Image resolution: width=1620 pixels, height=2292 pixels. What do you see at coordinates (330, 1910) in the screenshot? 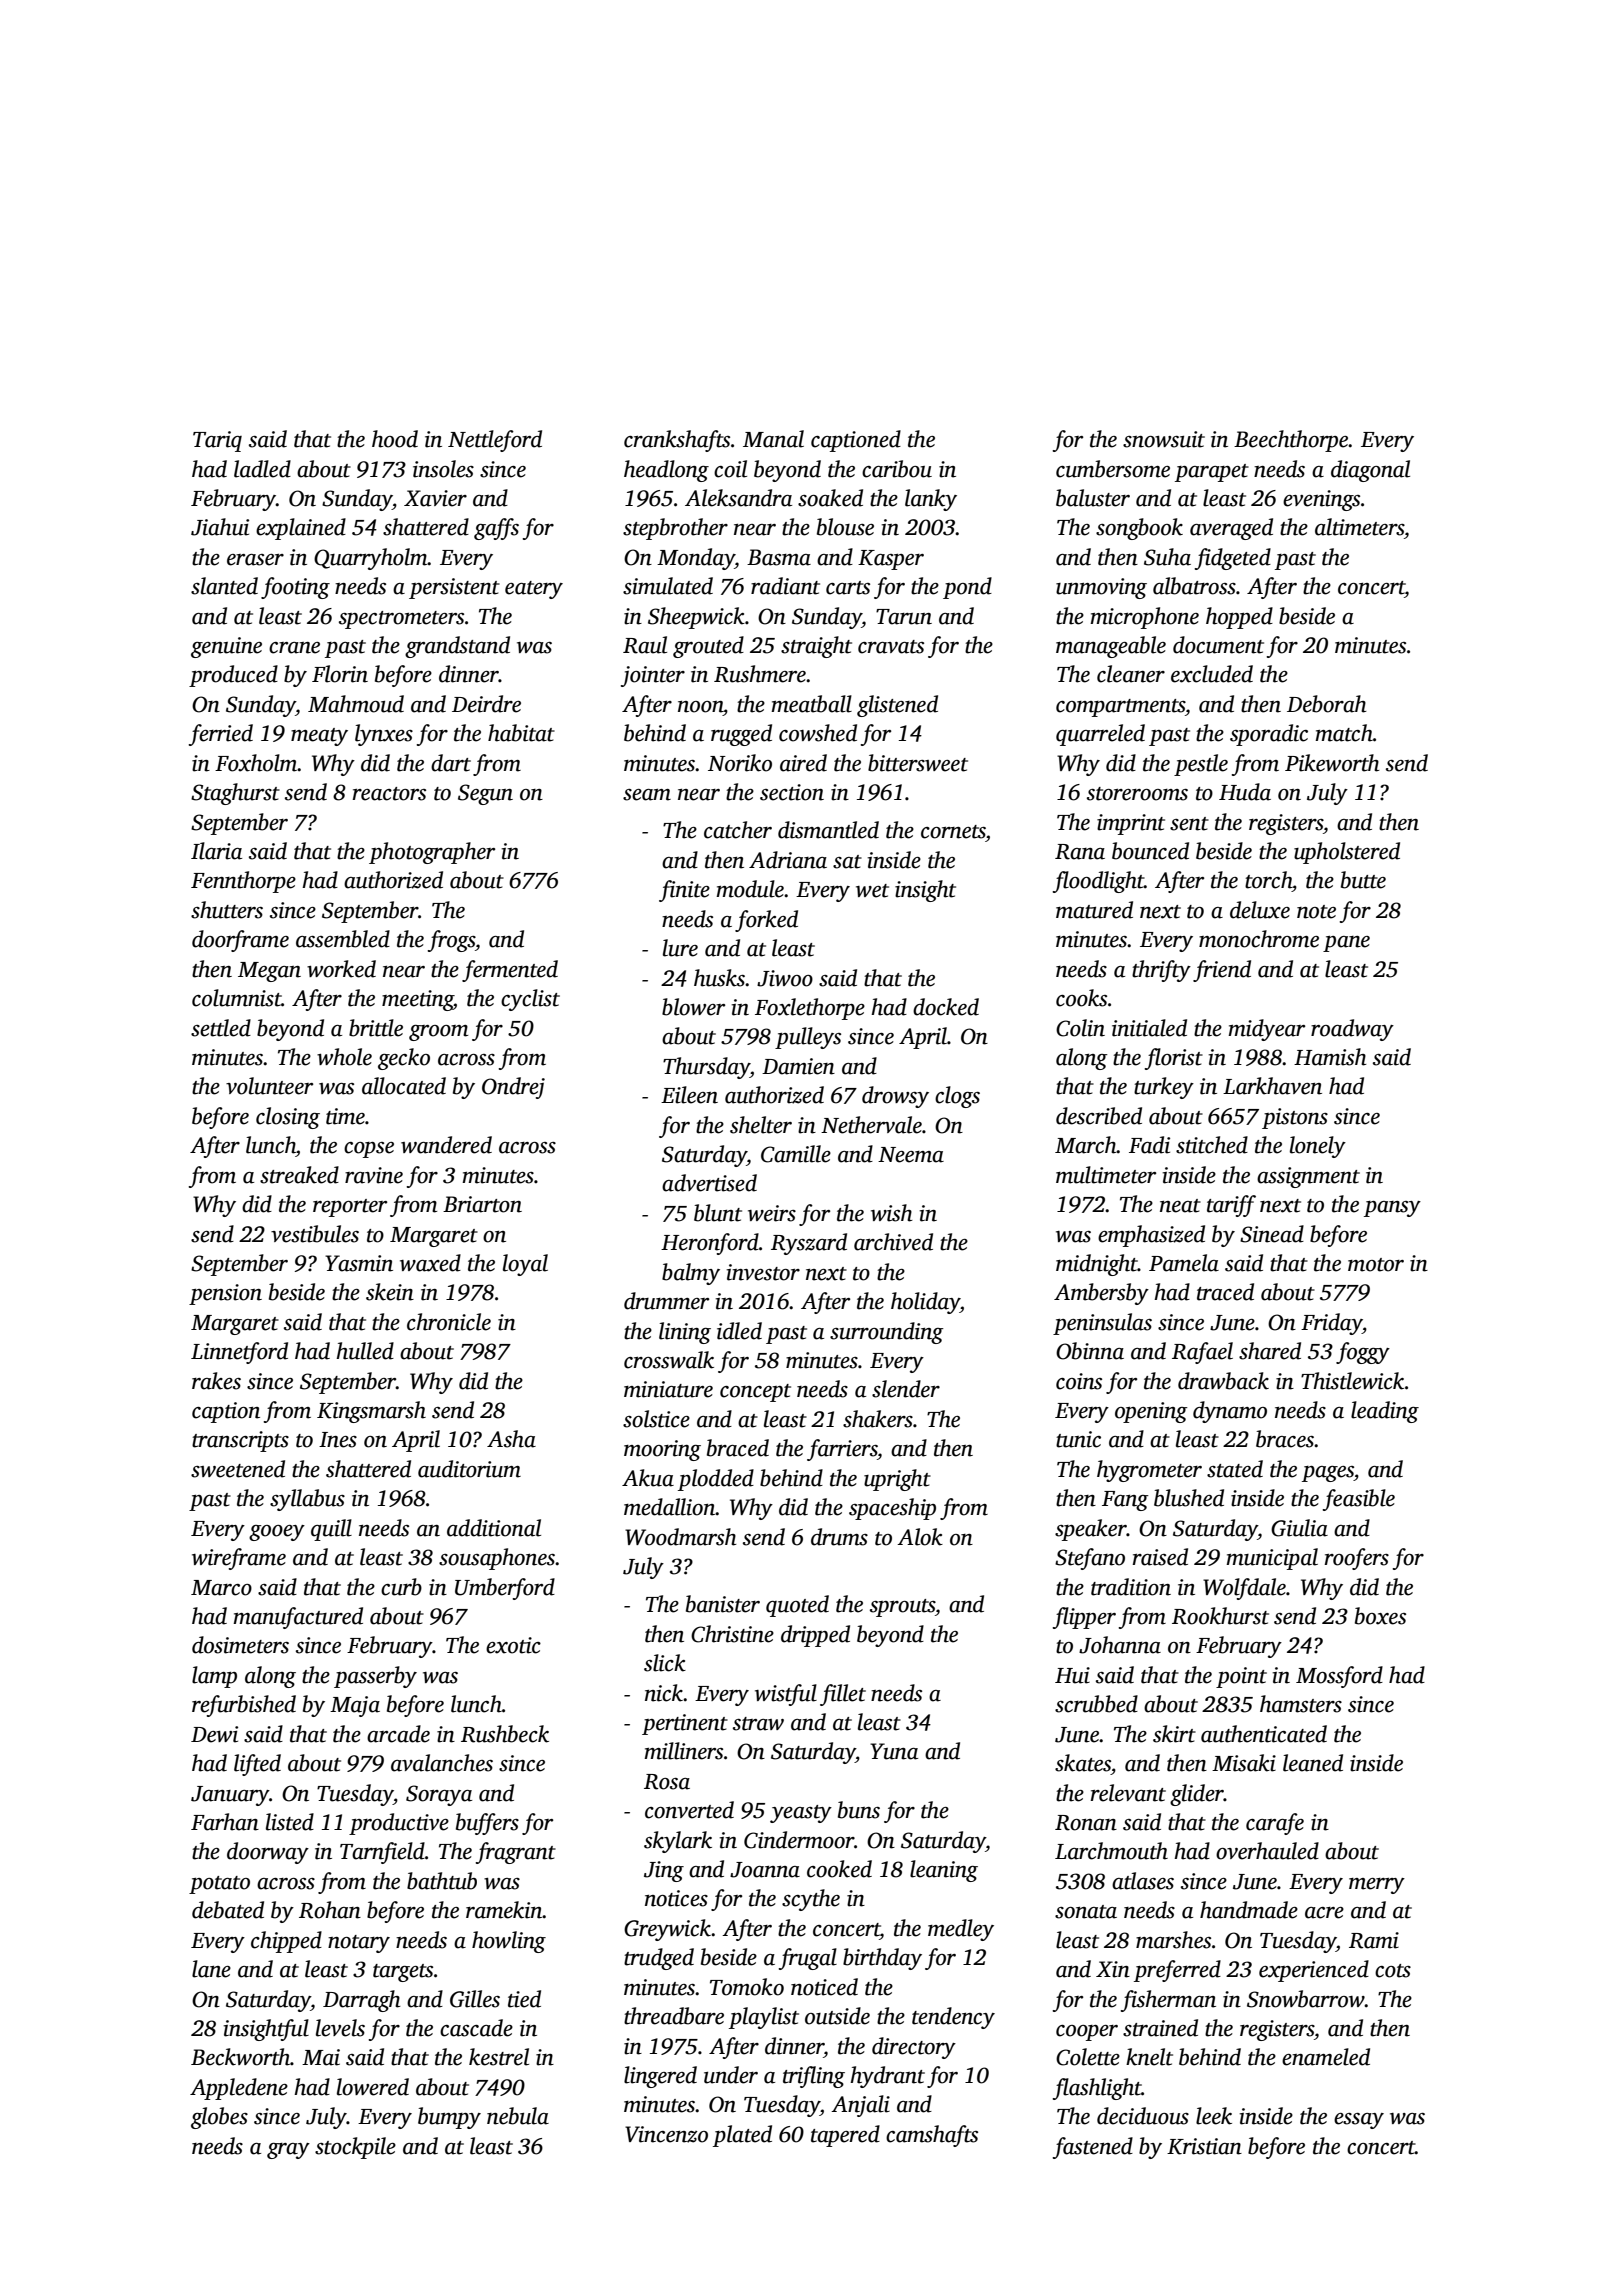
I see `Rohan` at bounding box center [330, 1910].
